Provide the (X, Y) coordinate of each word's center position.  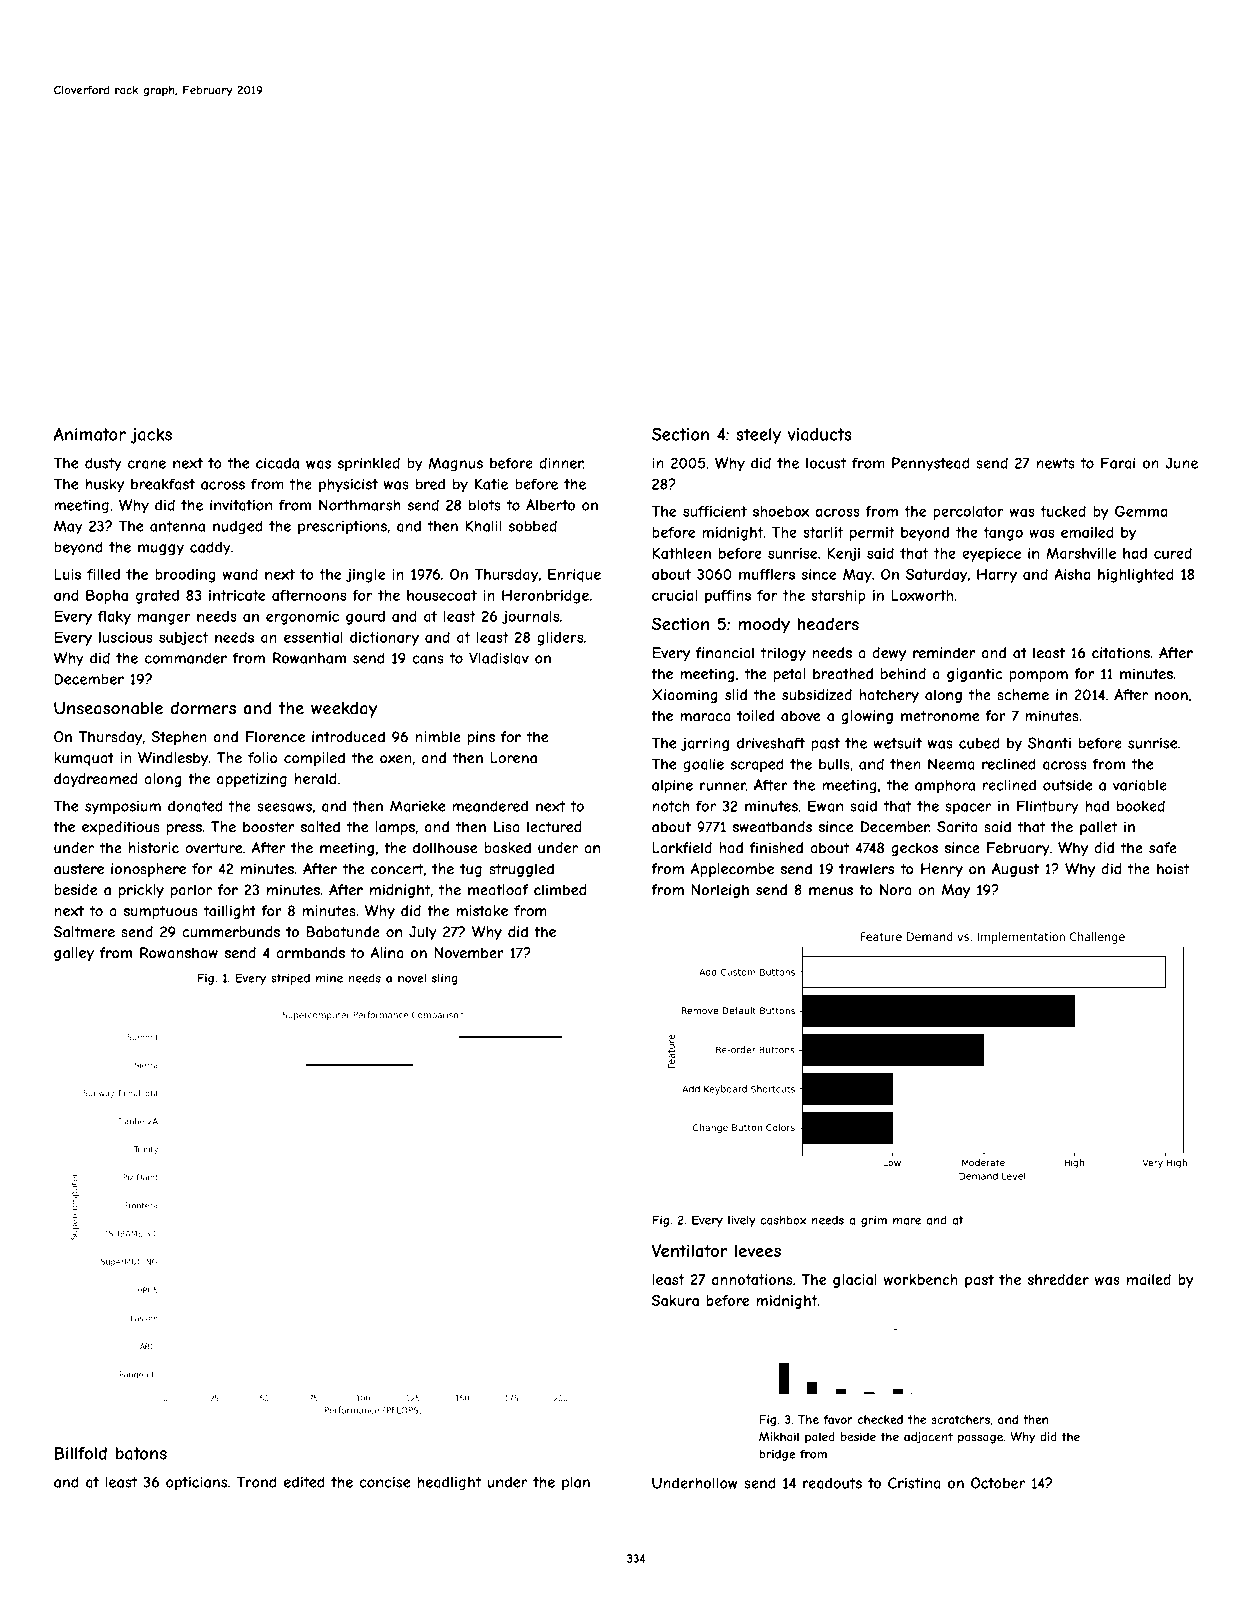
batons (141, 1453)
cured (1173, 553)
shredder (1058, 1279)
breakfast (163, 484)
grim (874, 1221)
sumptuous (161, 912)
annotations (752, 1279)
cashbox (783, 1220)
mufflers (767, 574)
